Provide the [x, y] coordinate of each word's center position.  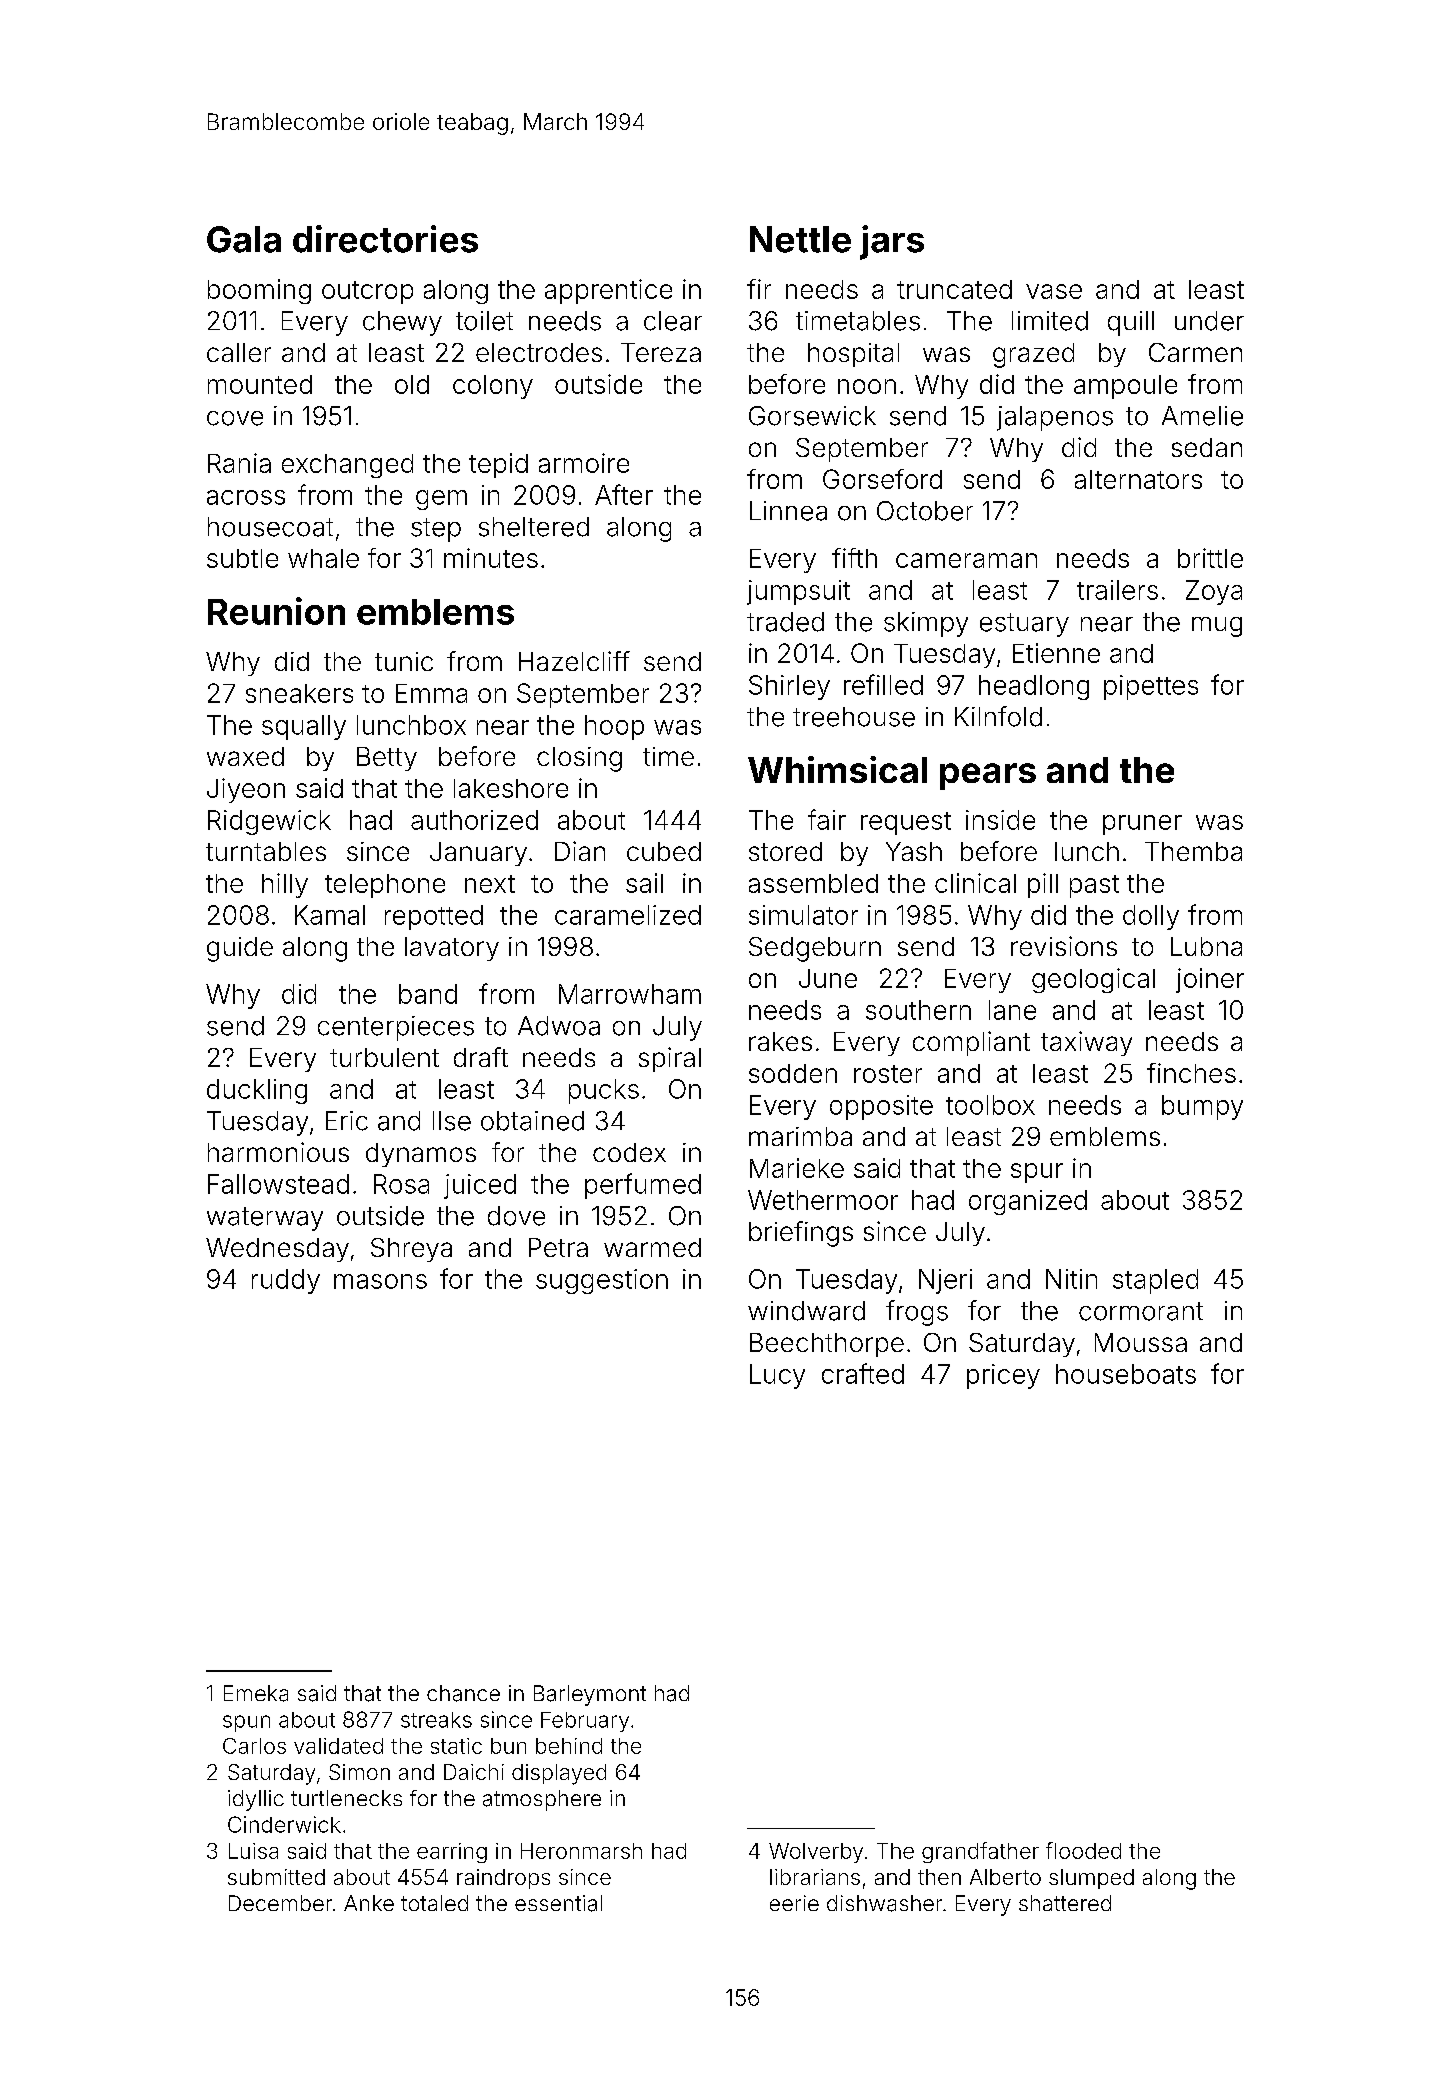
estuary [1024, 625]
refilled [883, 684]
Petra [558, 1247]
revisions [1064, 946]
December [280, 1903]
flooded [1083, 1850]
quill [1131, 323]
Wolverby [816, 1853]
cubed [664, 851]
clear [673, 321]
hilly [285, 885]
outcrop [367, 292]
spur [1037, 1173]
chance [463, 1693]
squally [304, 727]
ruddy [286, 1281]
